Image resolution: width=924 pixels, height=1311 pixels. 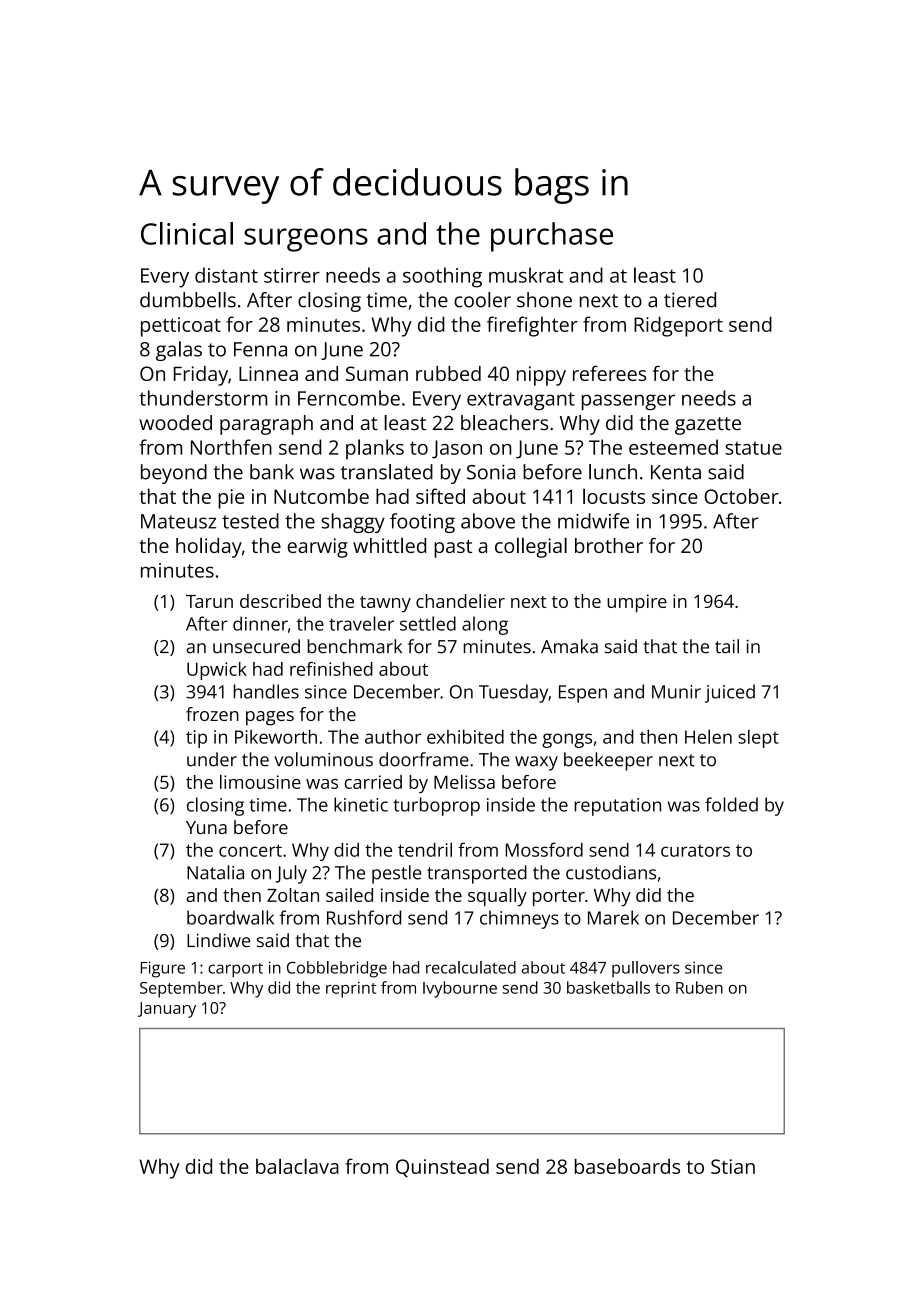 I want to click on Ridgeport, so click(x=678, y=326).
